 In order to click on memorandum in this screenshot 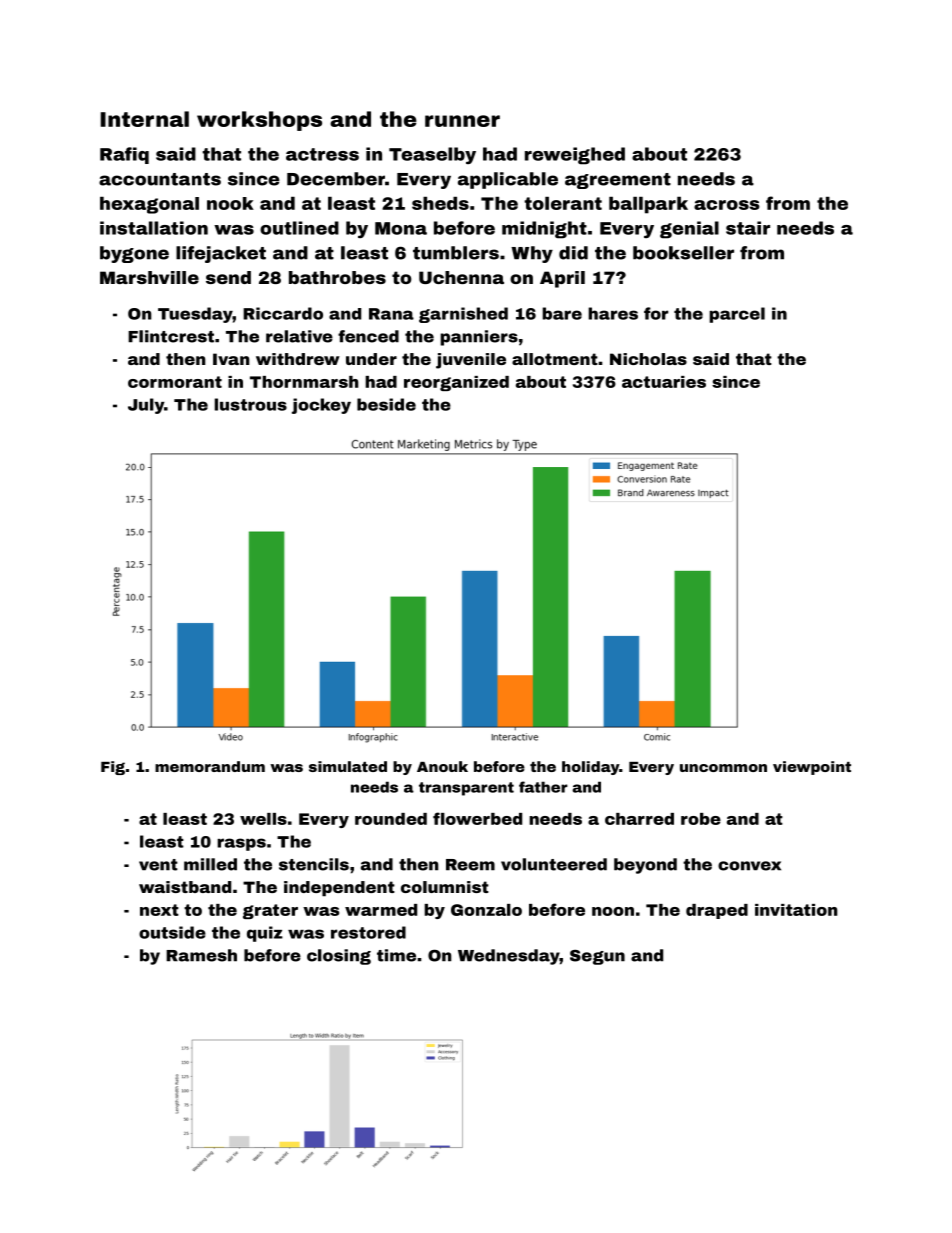, I will do `click(210, 766)`.
